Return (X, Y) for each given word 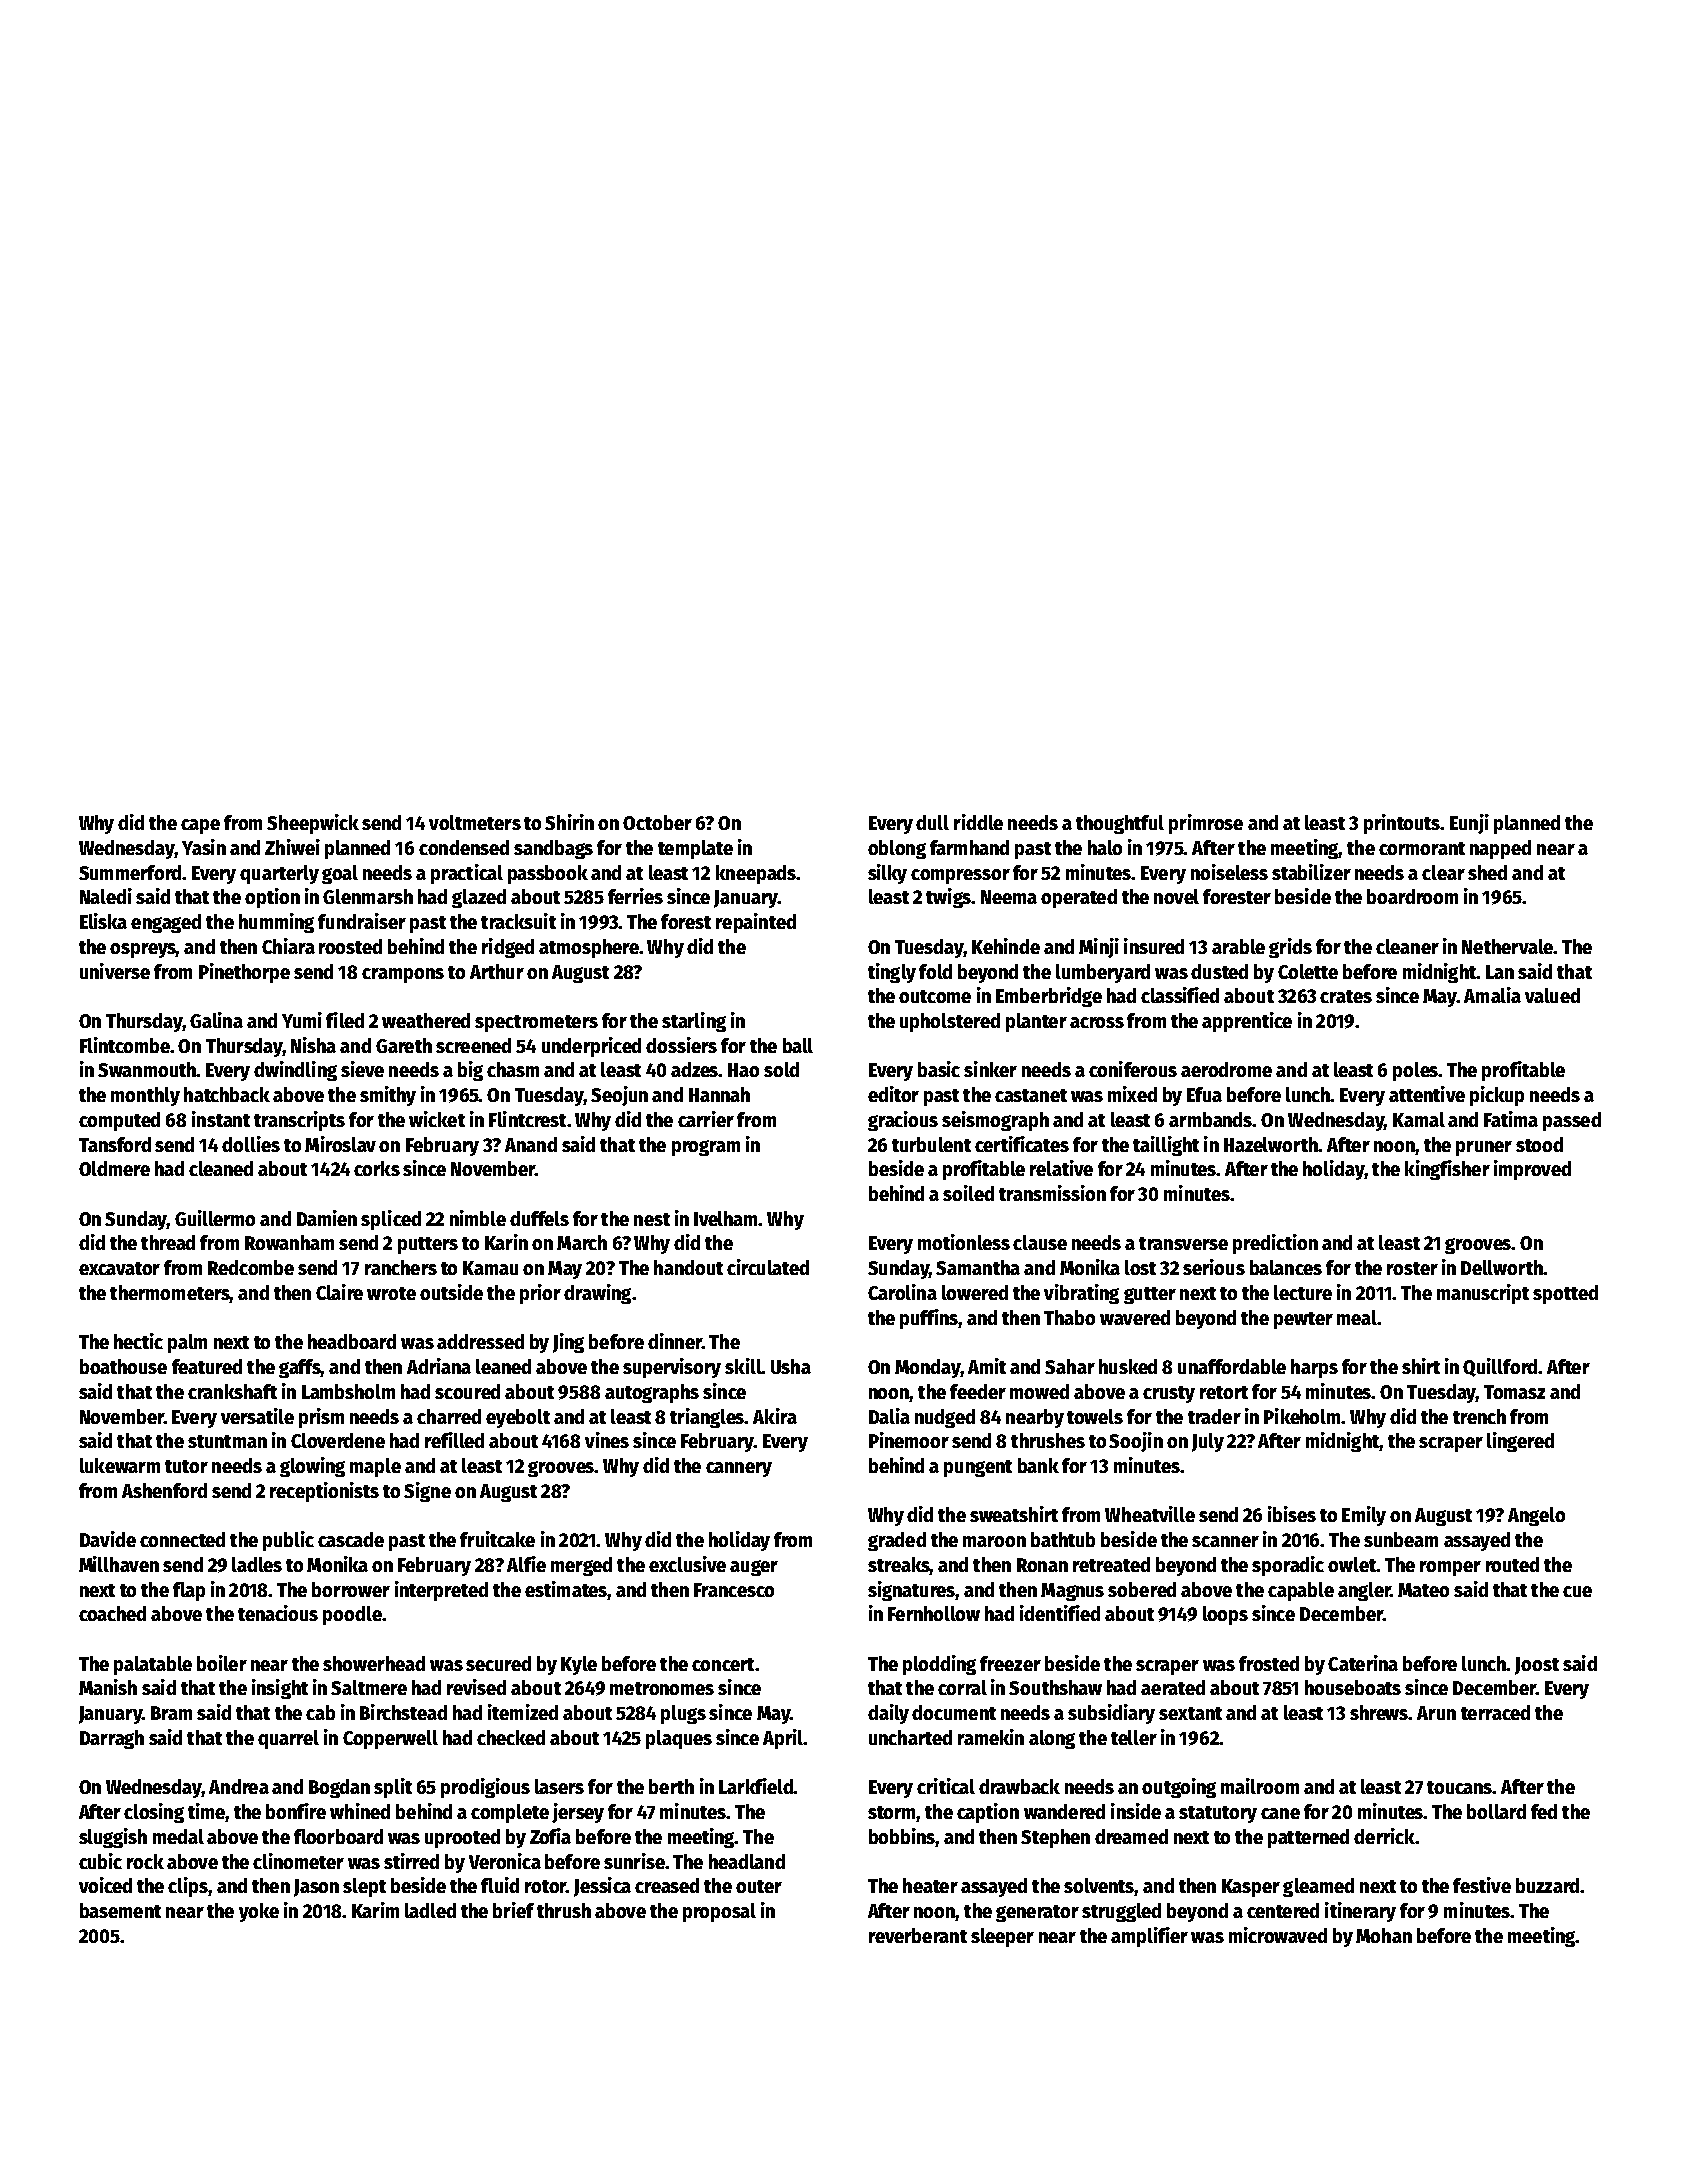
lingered (1520, 1442)
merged (581, 1566)
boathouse (123, 1366)
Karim (375, 1910)
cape (200, 826)
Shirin (569, 822)
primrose (1206, 824)
